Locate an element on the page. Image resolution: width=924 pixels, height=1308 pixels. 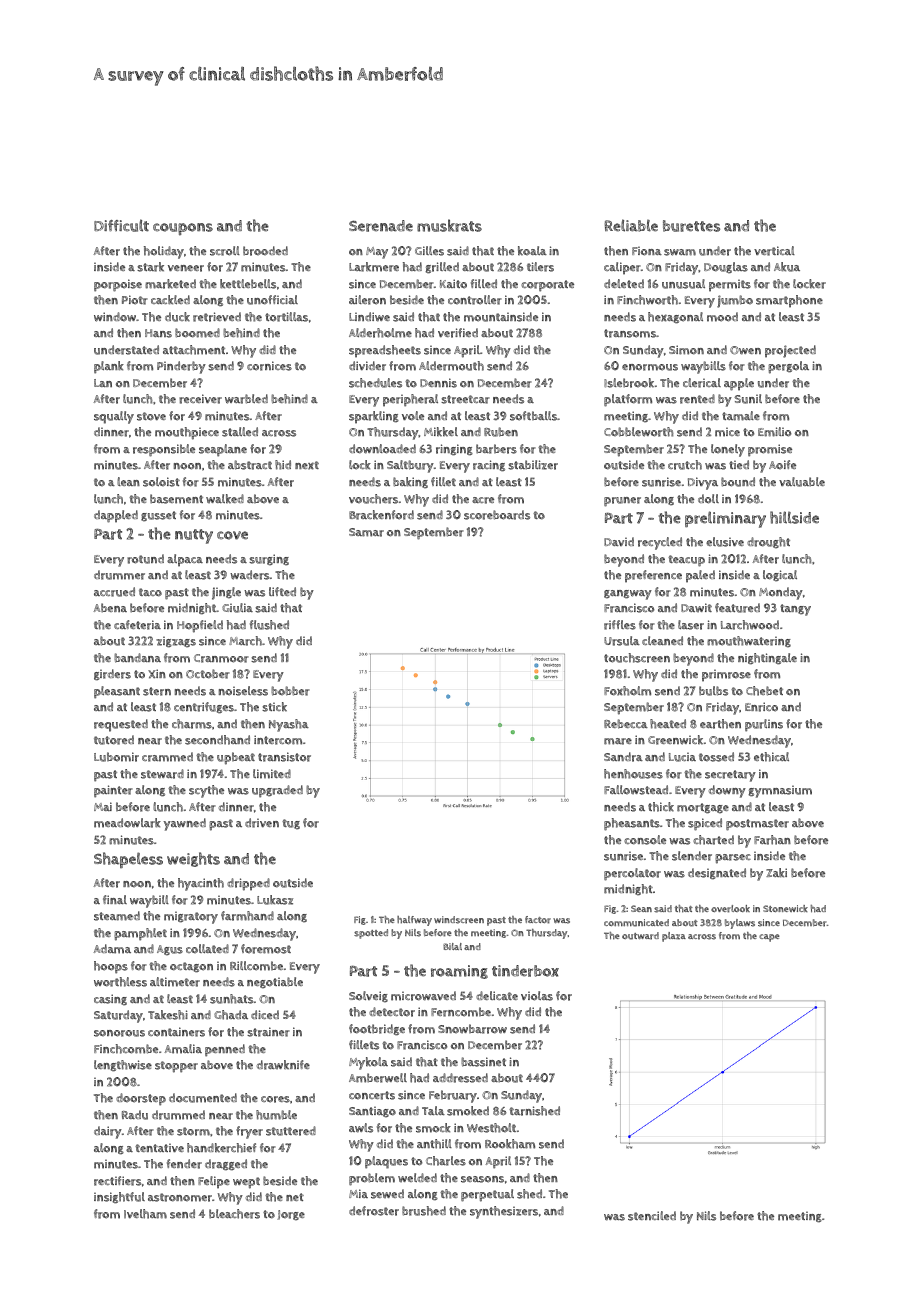
Ivelham is located at coordinates (145, 1214).
